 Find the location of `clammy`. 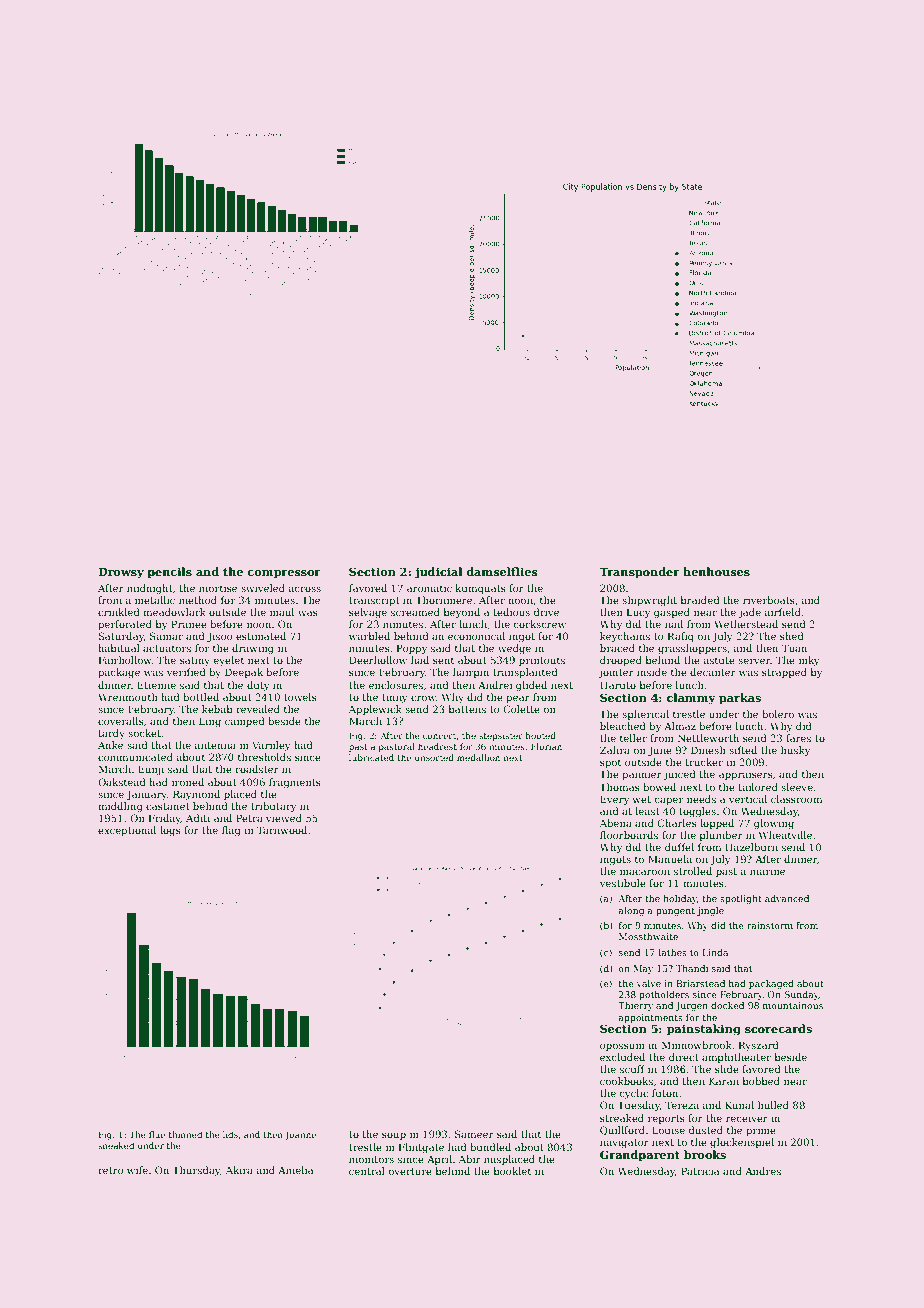

clammy is located at coordinates (691, 699).
